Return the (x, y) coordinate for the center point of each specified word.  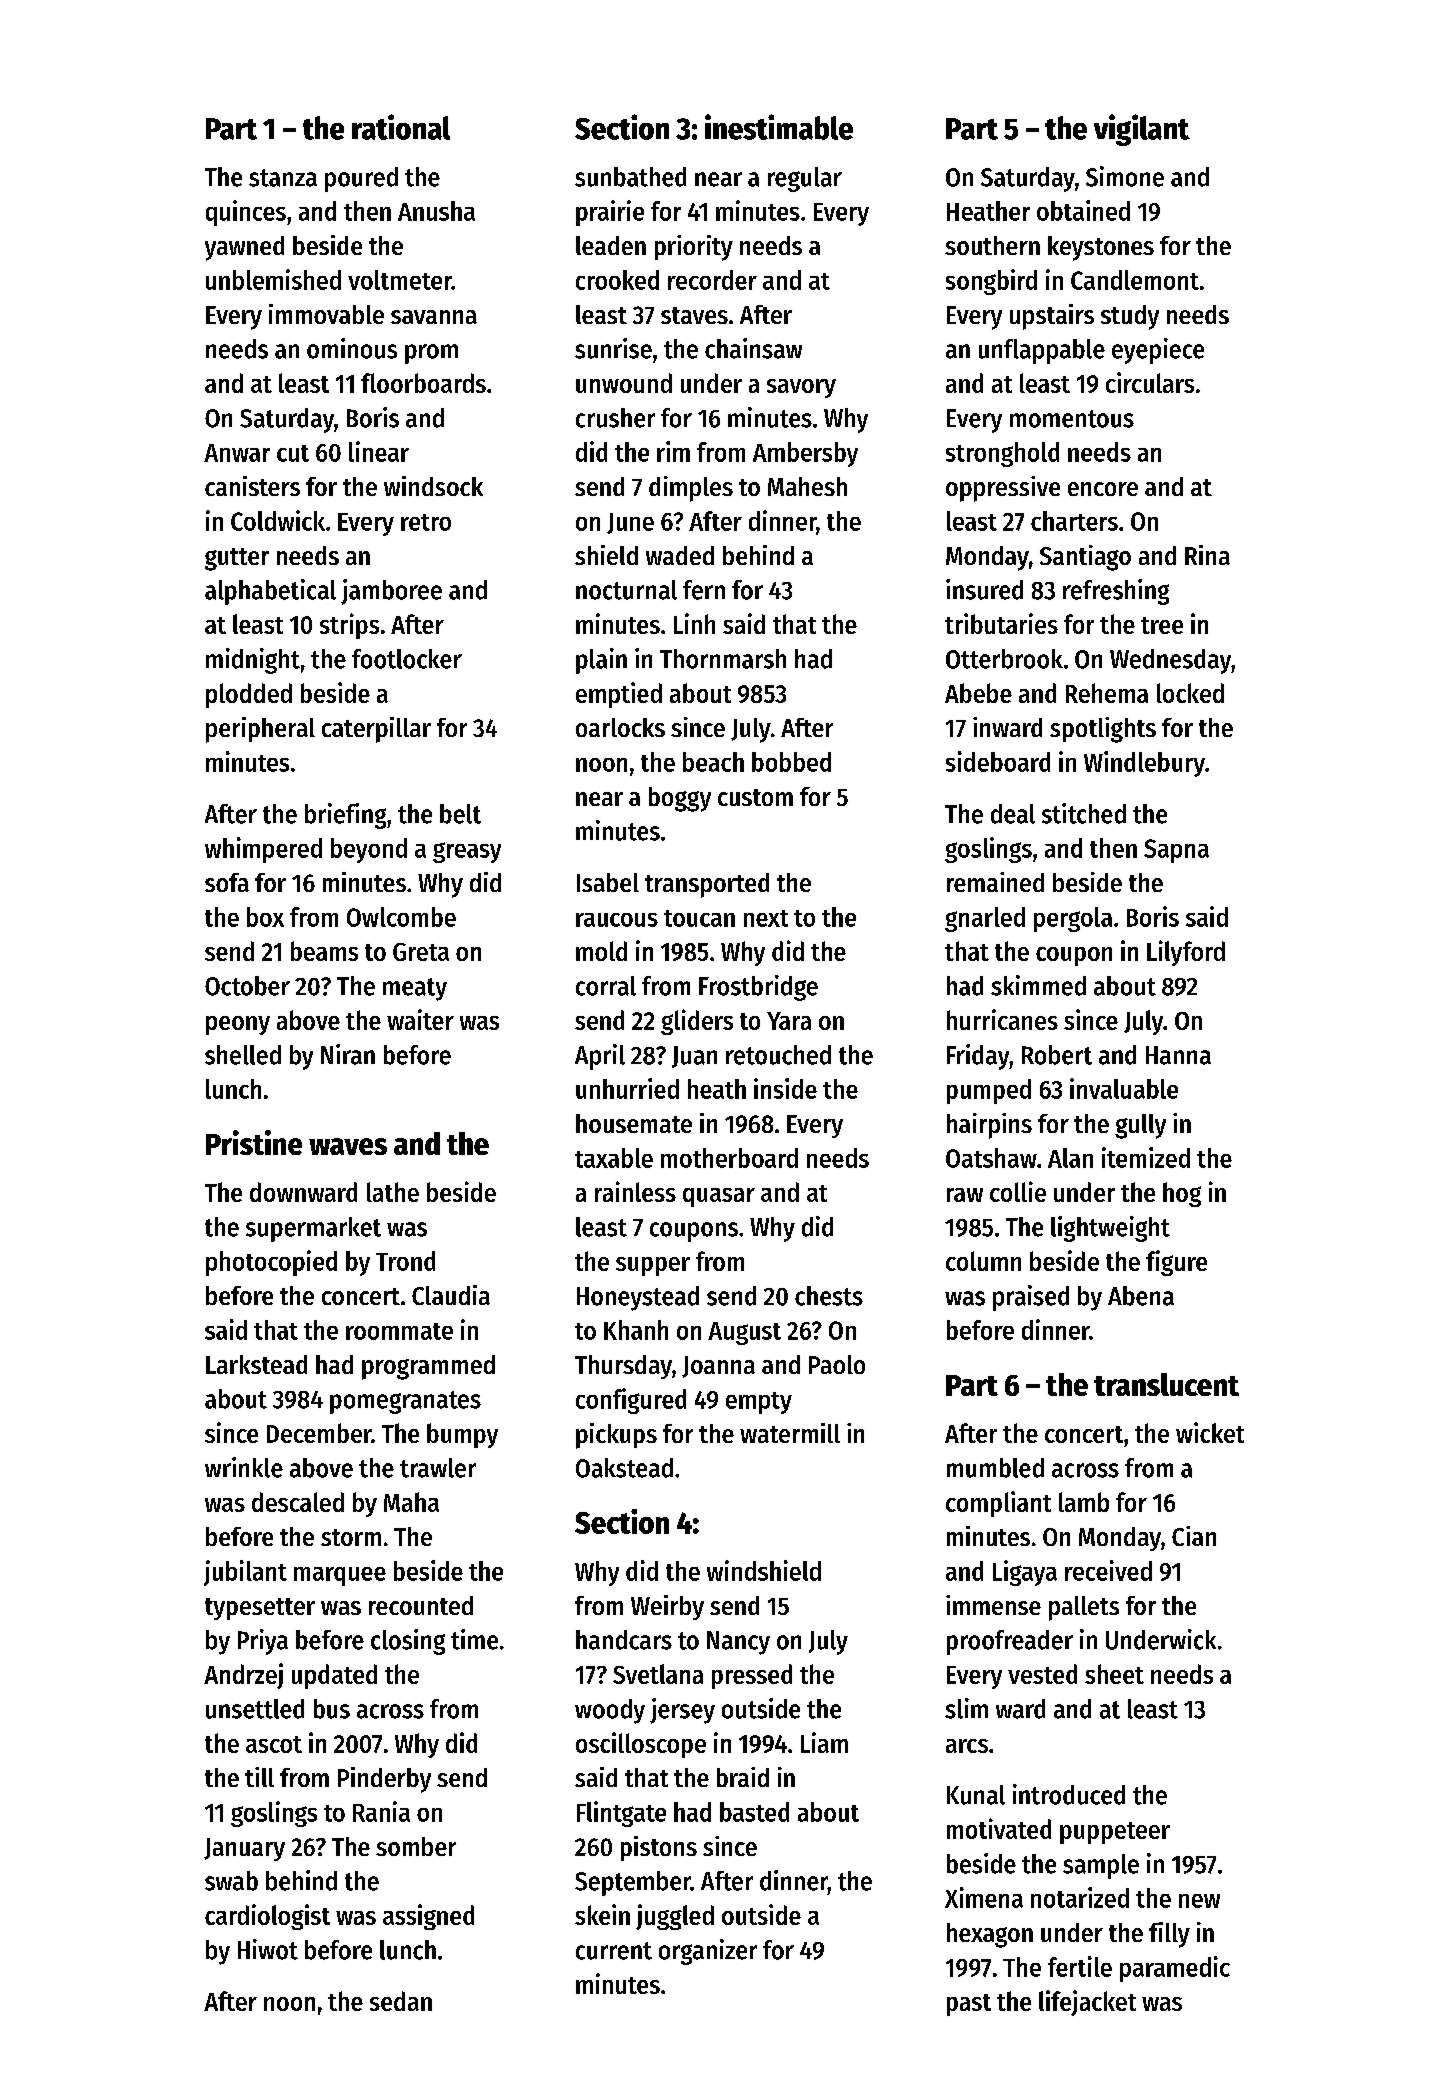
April (600, 1057)
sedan (401, 2001)
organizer (708, 1952)
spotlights (1103, 730)
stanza (283, 178)
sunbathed (630, 177)
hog (1182, 1194)
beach (713, 762)
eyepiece (1158, 351)
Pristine (254, 1142)
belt (460, 814)
